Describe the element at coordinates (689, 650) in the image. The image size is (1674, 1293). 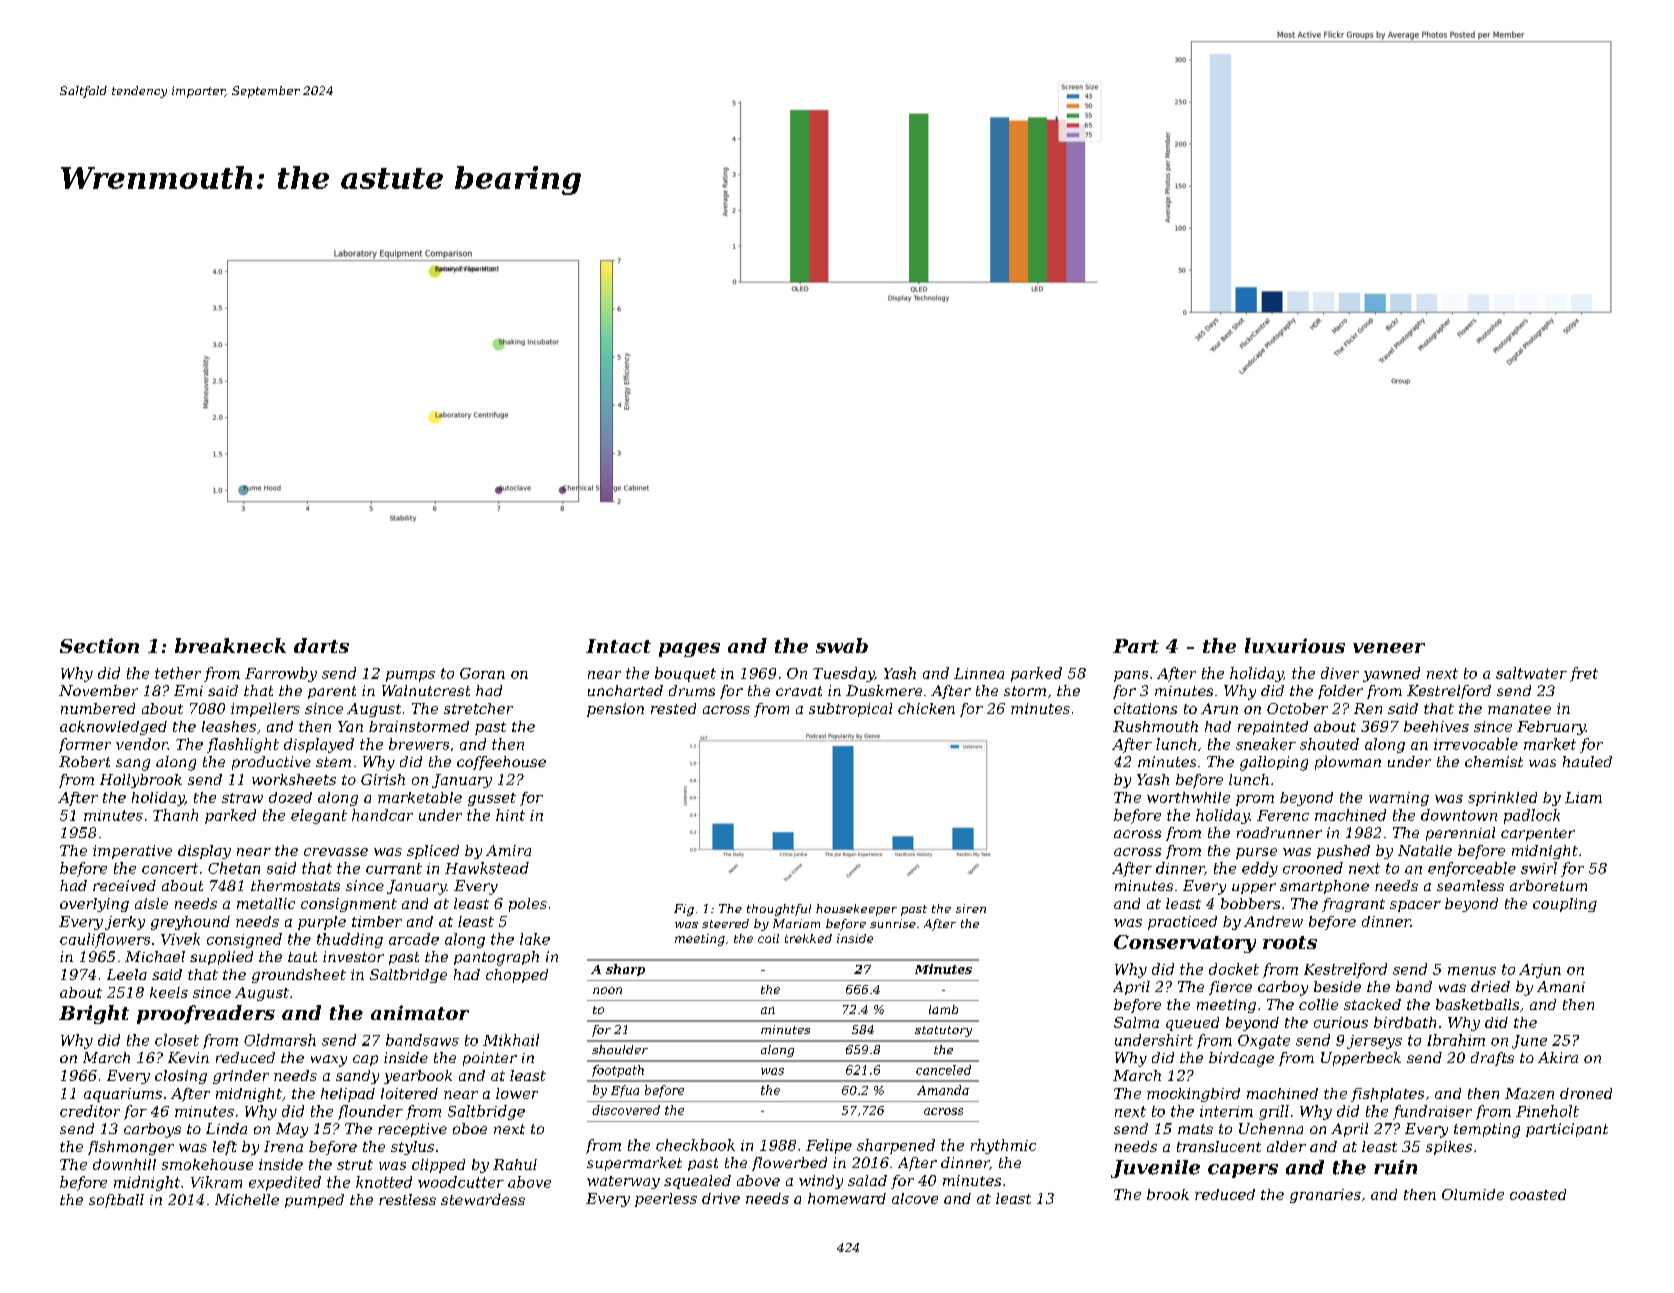
I see `pages` at that location.
